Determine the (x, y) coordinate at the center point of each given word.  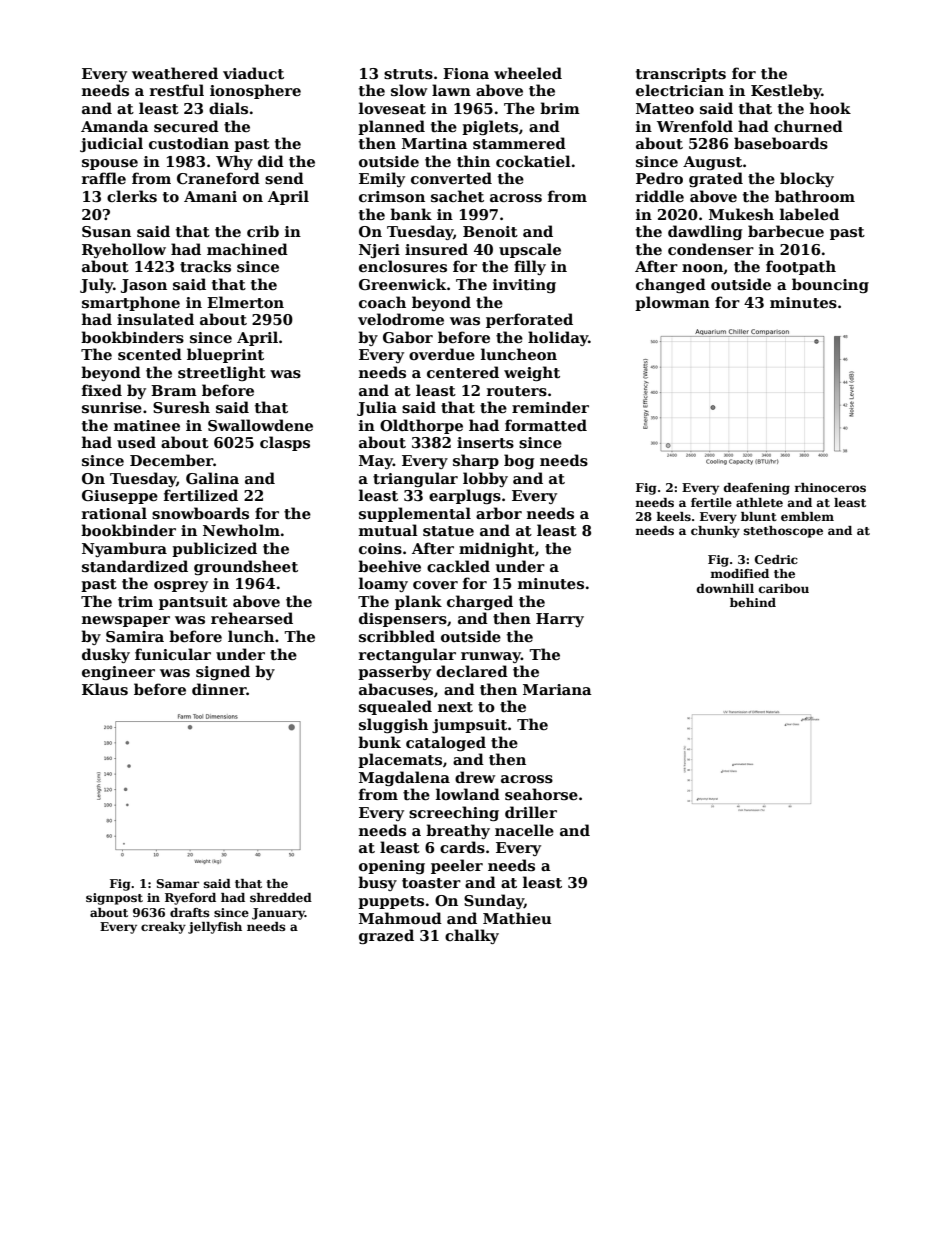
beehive (389, 566)
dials (228, 108)
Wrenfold (695, 126)
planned (391, 127)
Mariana (557, 689)
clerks (132, 196)
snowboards (200, 513)
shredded (281, 897)
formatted (546, 425)
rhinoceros (830, 487)
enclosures (403, 266)
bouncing (830, 285)
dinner (219, 689)
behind (753, 602)
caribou (784, 588)
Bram (174, 390)
